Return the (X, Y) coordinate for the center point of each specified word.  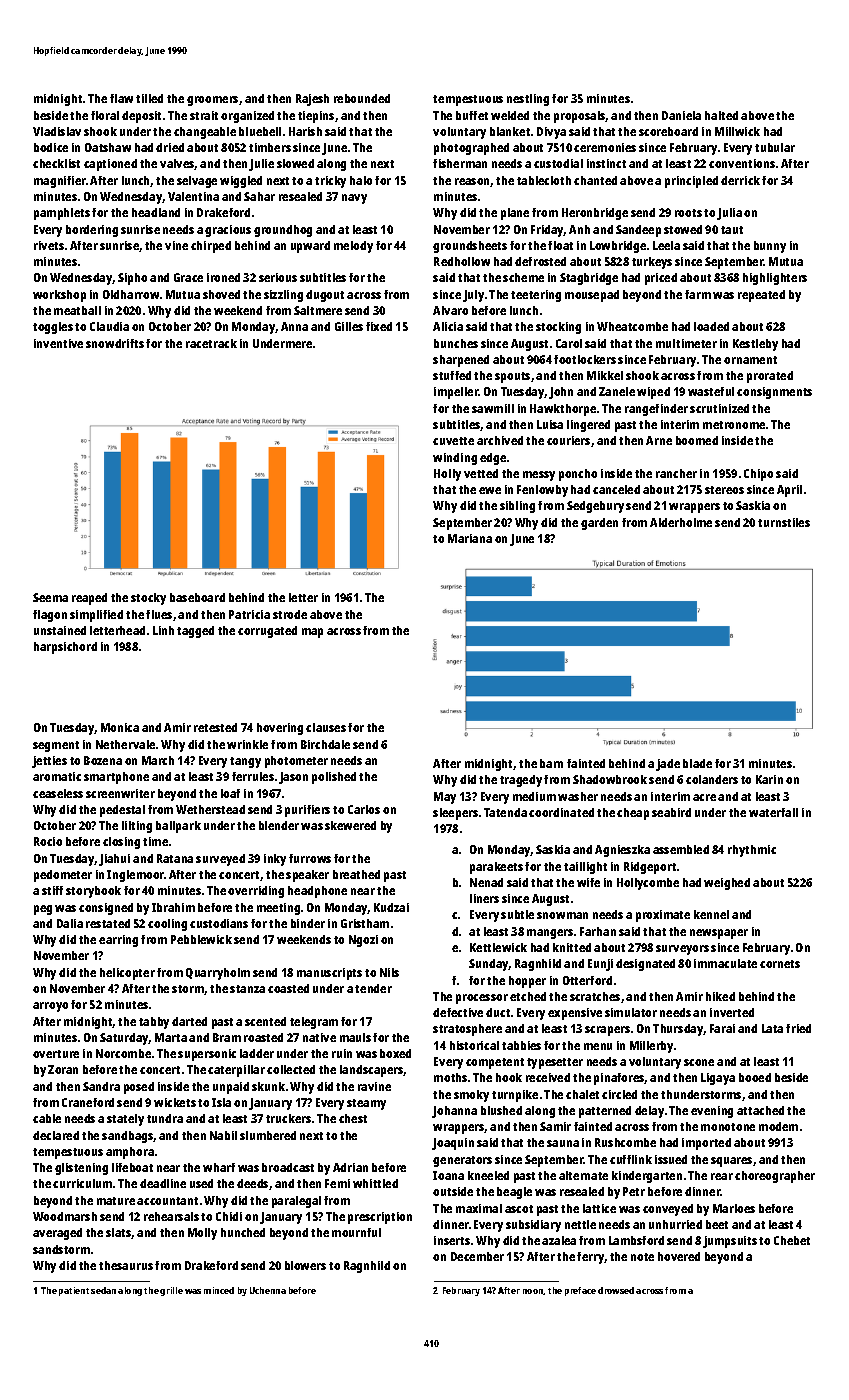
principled (691, 182)
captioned (110, 165)
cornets (780, 964)
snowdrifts (115, 343)
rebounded (362, 98)
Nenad (486, 882)
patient (74, 1291)
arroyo (50, 1007)
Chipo (758, 475)
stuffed (452, 375)
